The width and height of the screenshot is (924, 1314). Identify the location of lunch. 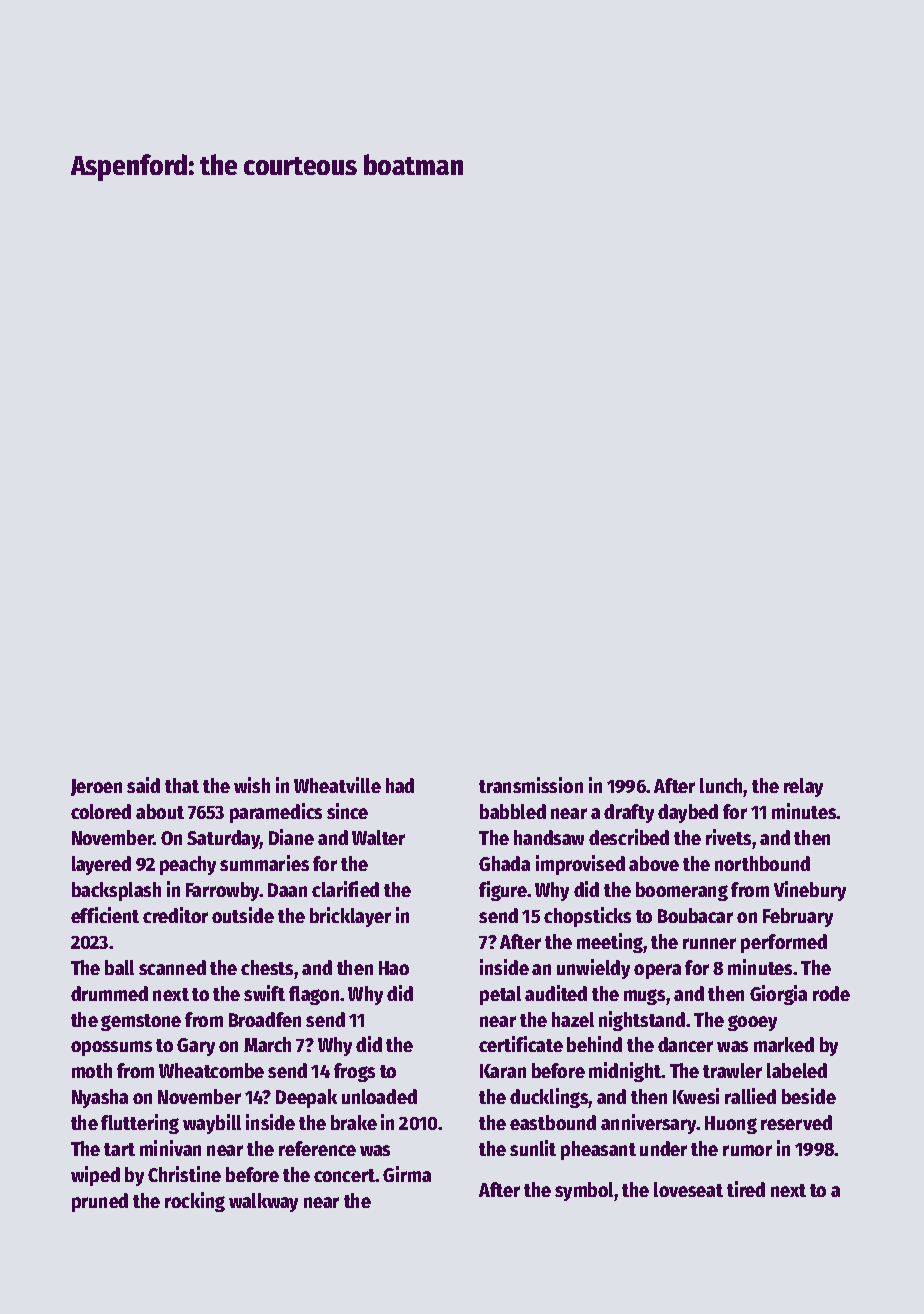
(722, 787).
